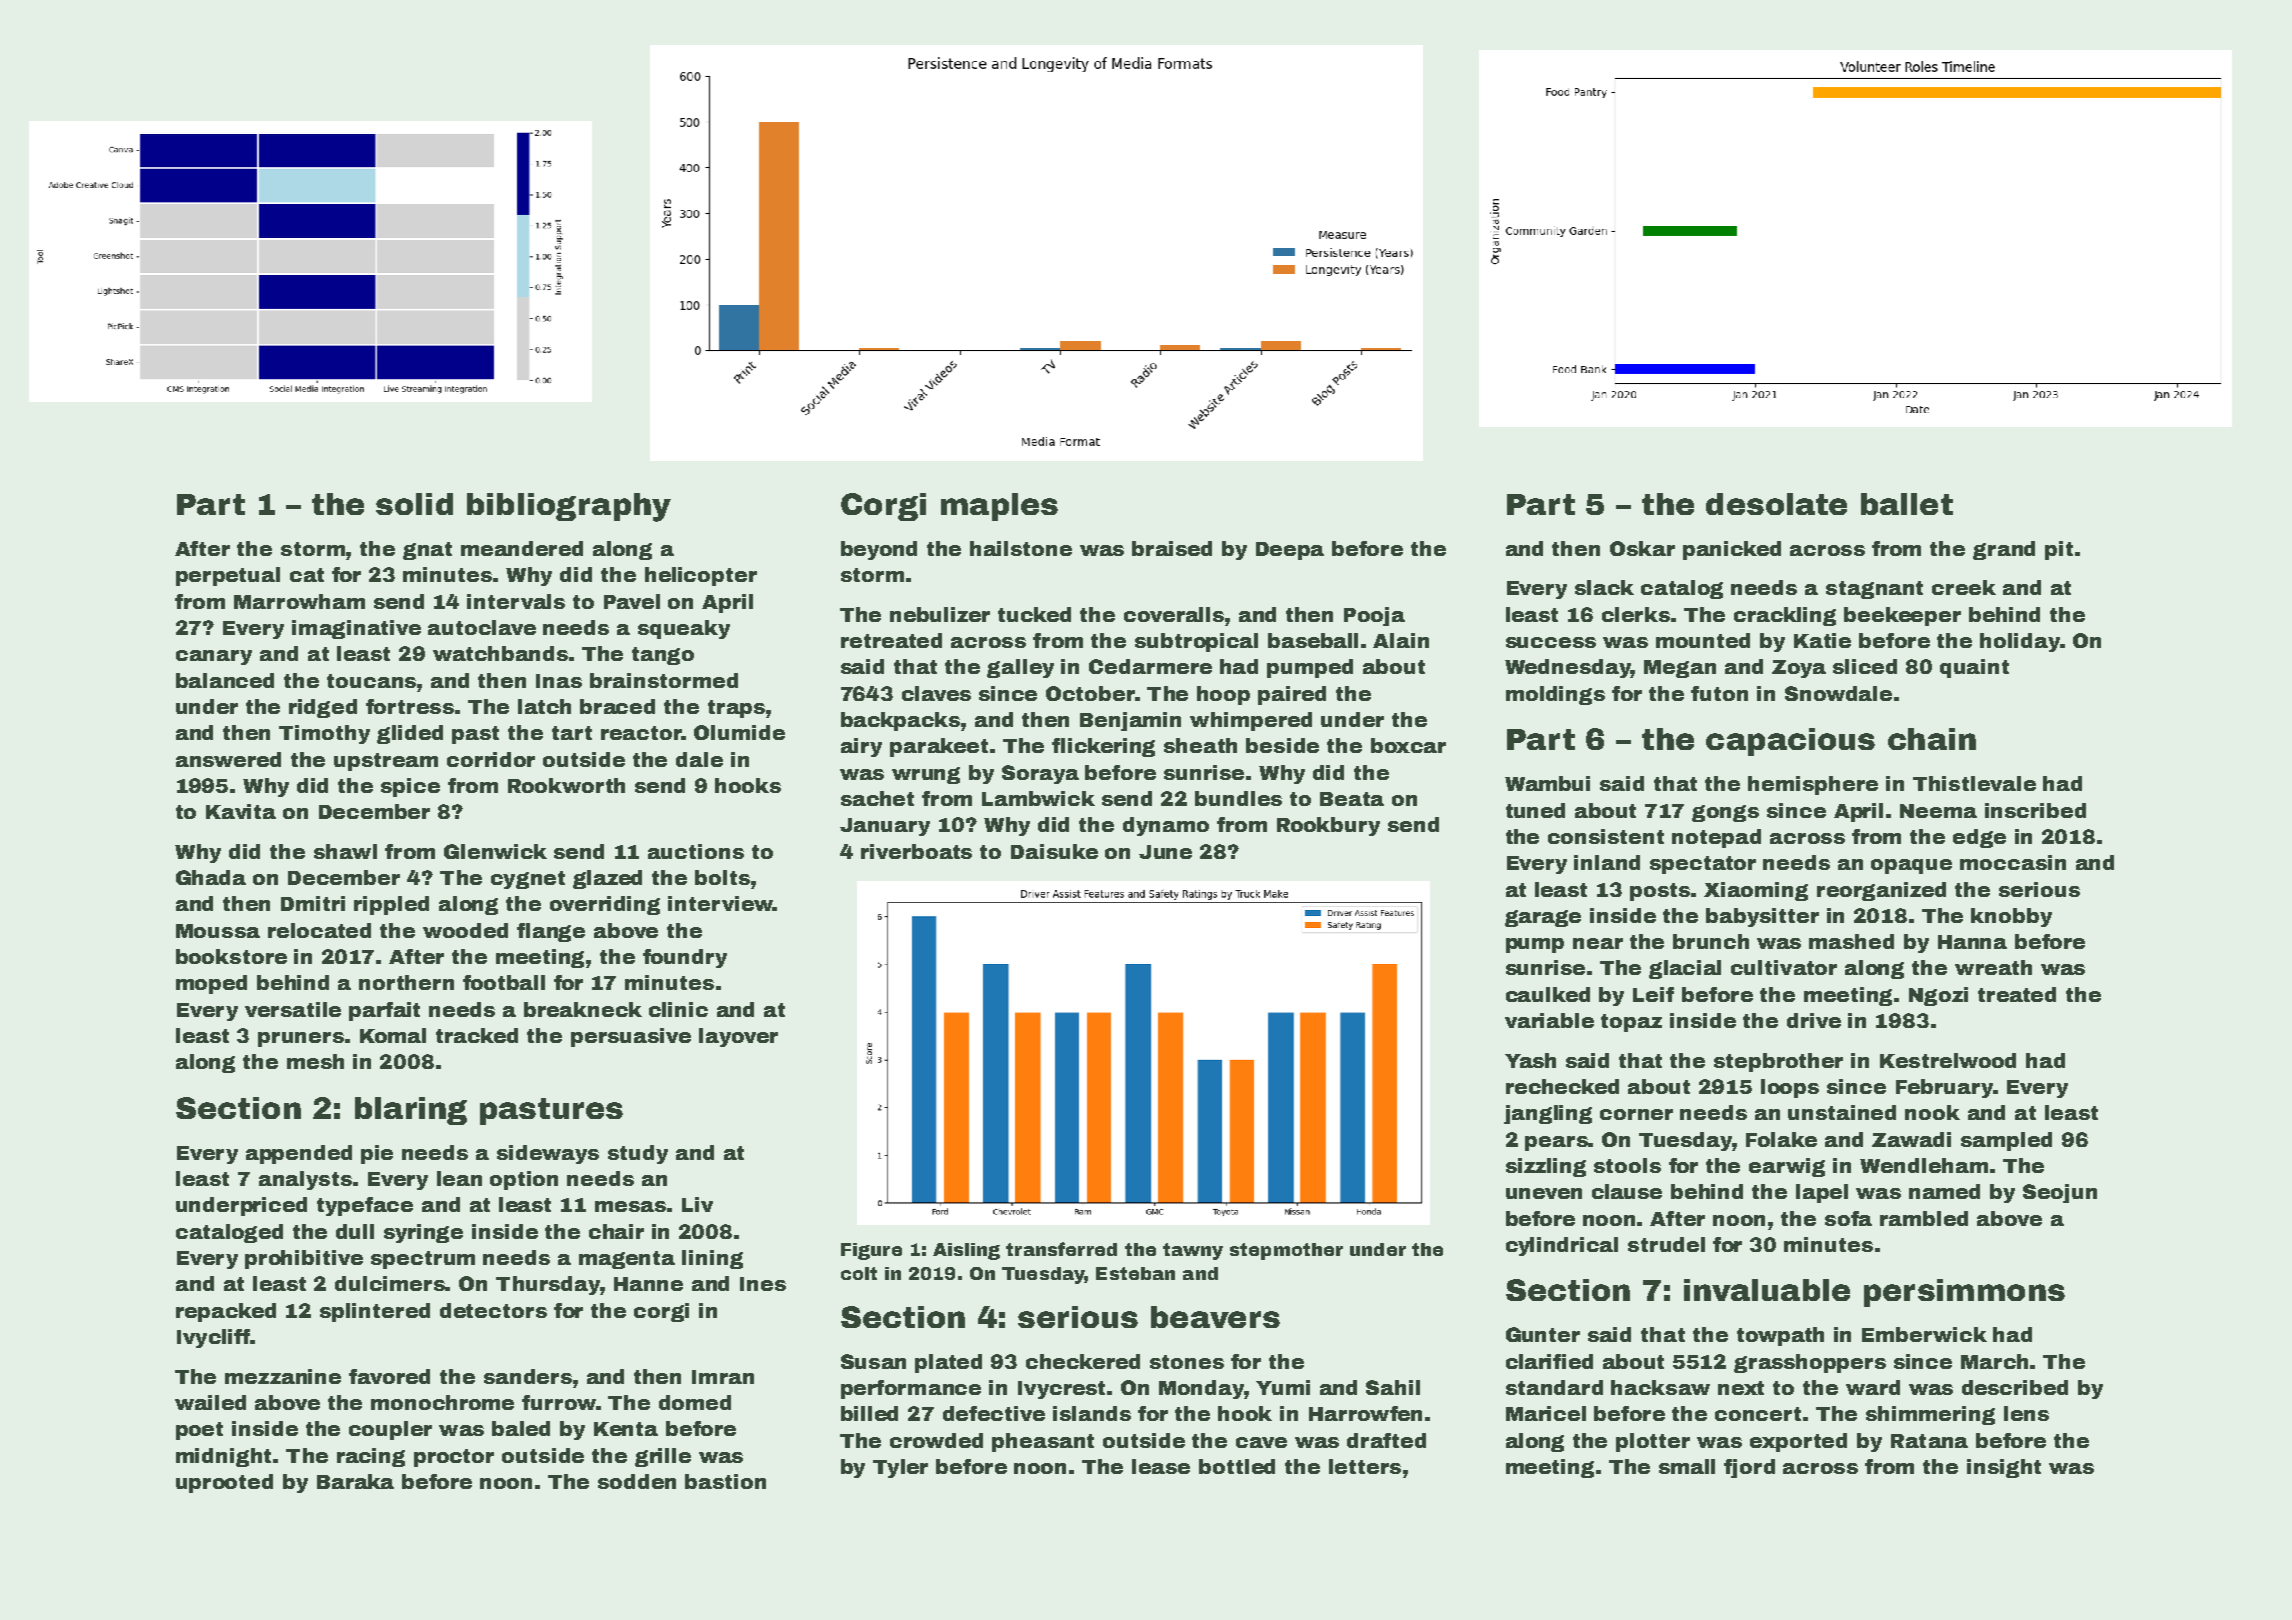  Describe the element at coordinates (638, 1154) in the screenshot. I see `study` at that location.
